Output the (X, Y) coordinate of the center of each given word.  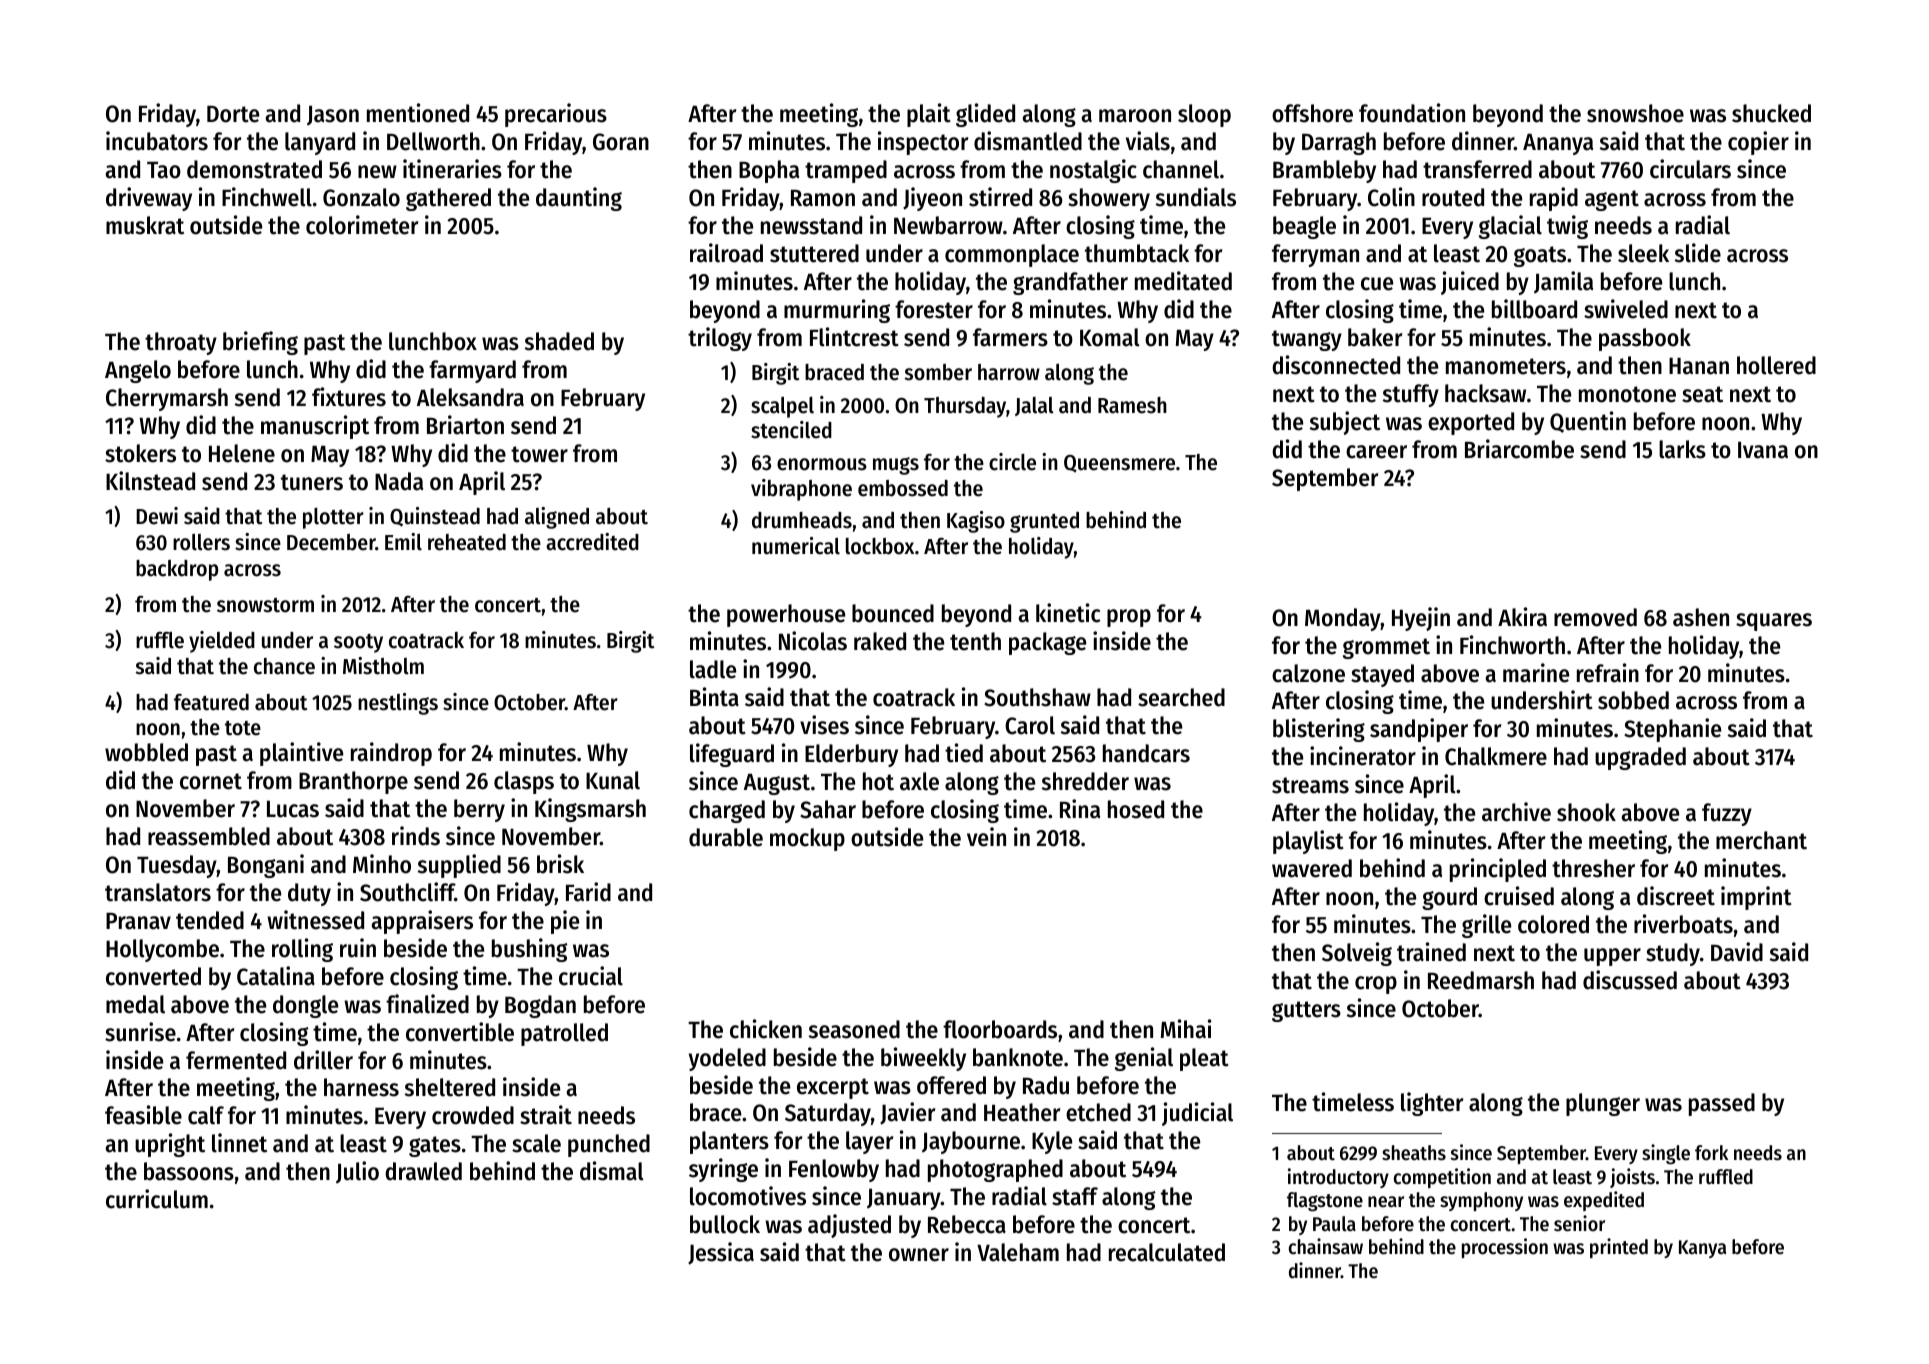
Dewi (157, 516)
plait (929, 115)
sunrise (140, 1032)
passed (1722, 1104)
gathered (448, 199)
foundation (1412, 113)
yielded (222, 642)
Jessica (721, 1253)
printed (1619, 1248)
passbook (1645, 339)
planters (729, 1142)
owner (919, 1255)
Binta (714, 697)
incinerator (1363, 756)
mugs (896, 466)
